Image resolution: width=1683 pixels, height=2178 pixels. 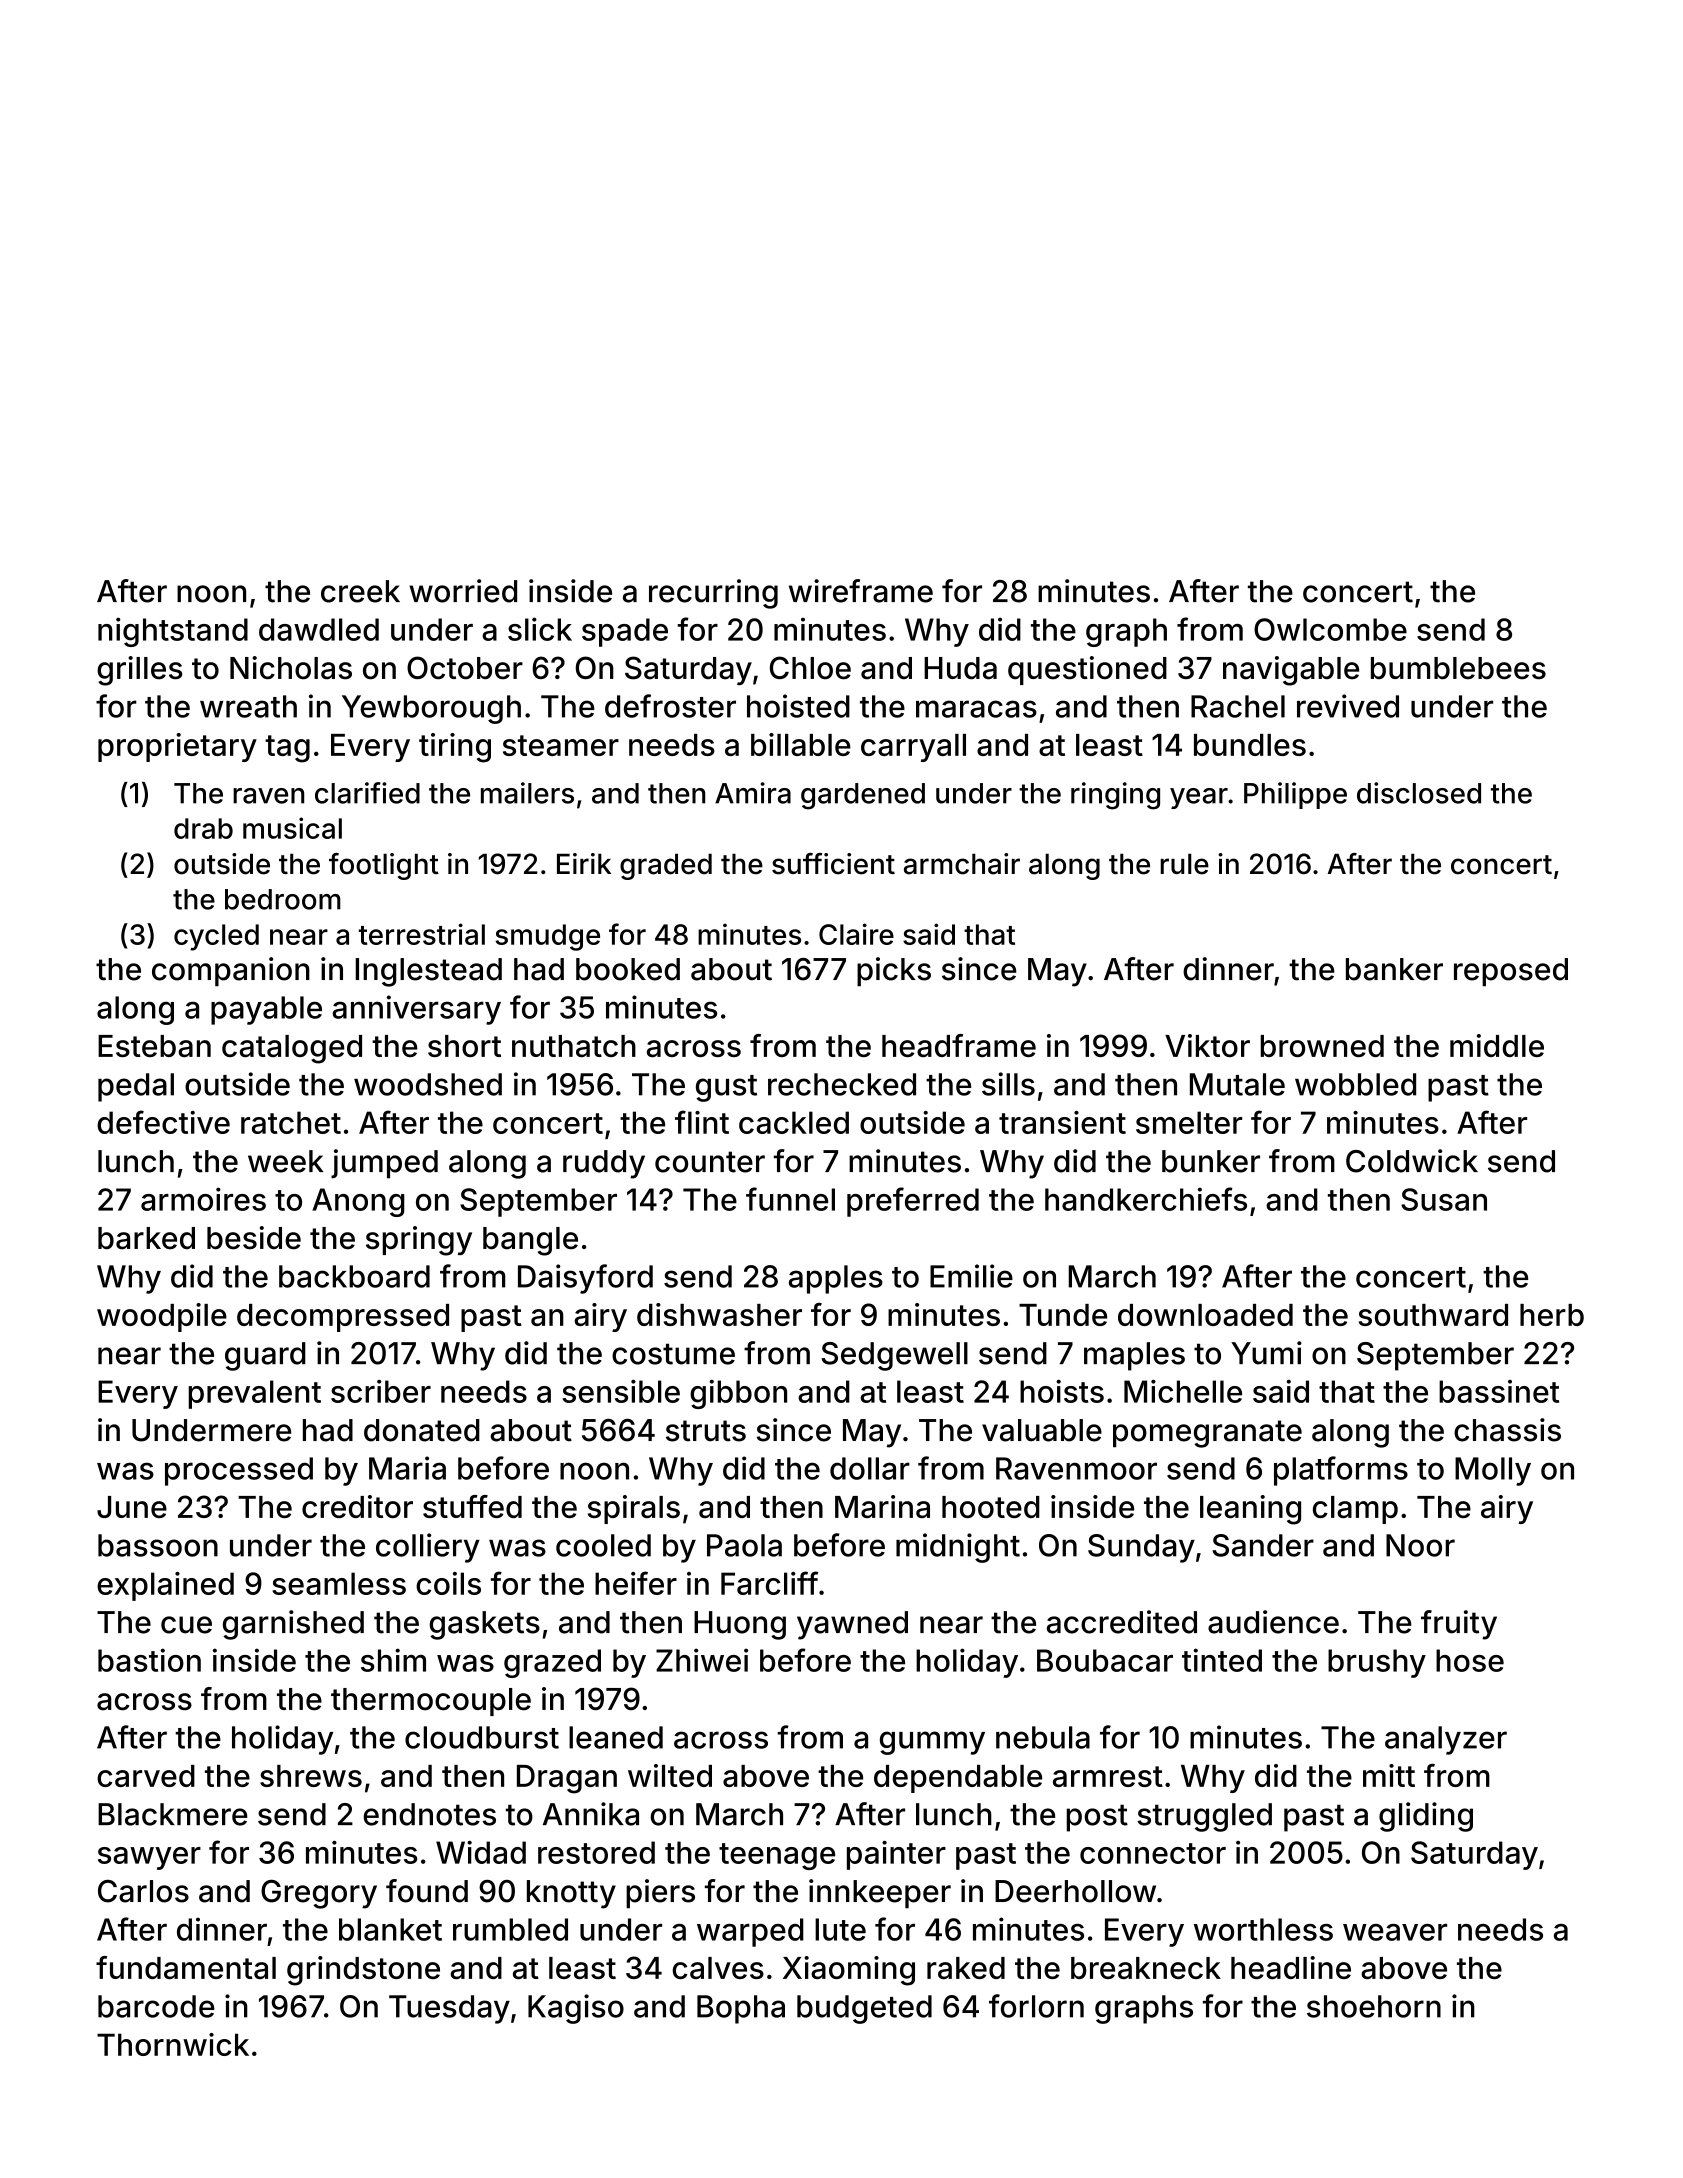 What do you see at coordinates (360, 591) in the screenshot?
I see `creek` at bounding box center [360, 591].
